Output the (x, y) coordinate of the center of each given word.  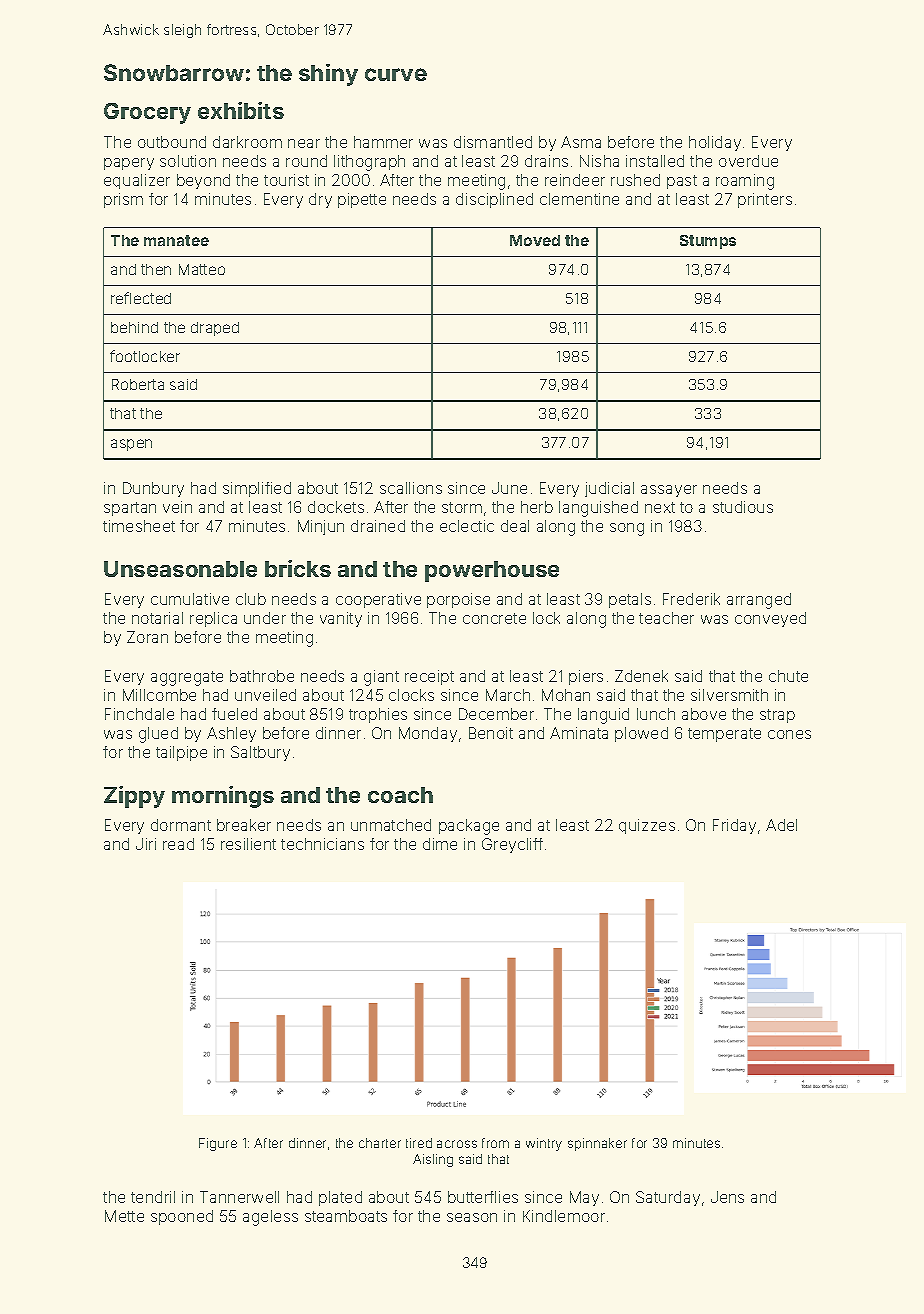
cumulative (190, 599)
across (457, 1144)
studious (743, 507)
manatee (176, 240)
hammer (383, 142)
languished (598, 509)
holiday (715, 143)
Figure (218, 1144)
